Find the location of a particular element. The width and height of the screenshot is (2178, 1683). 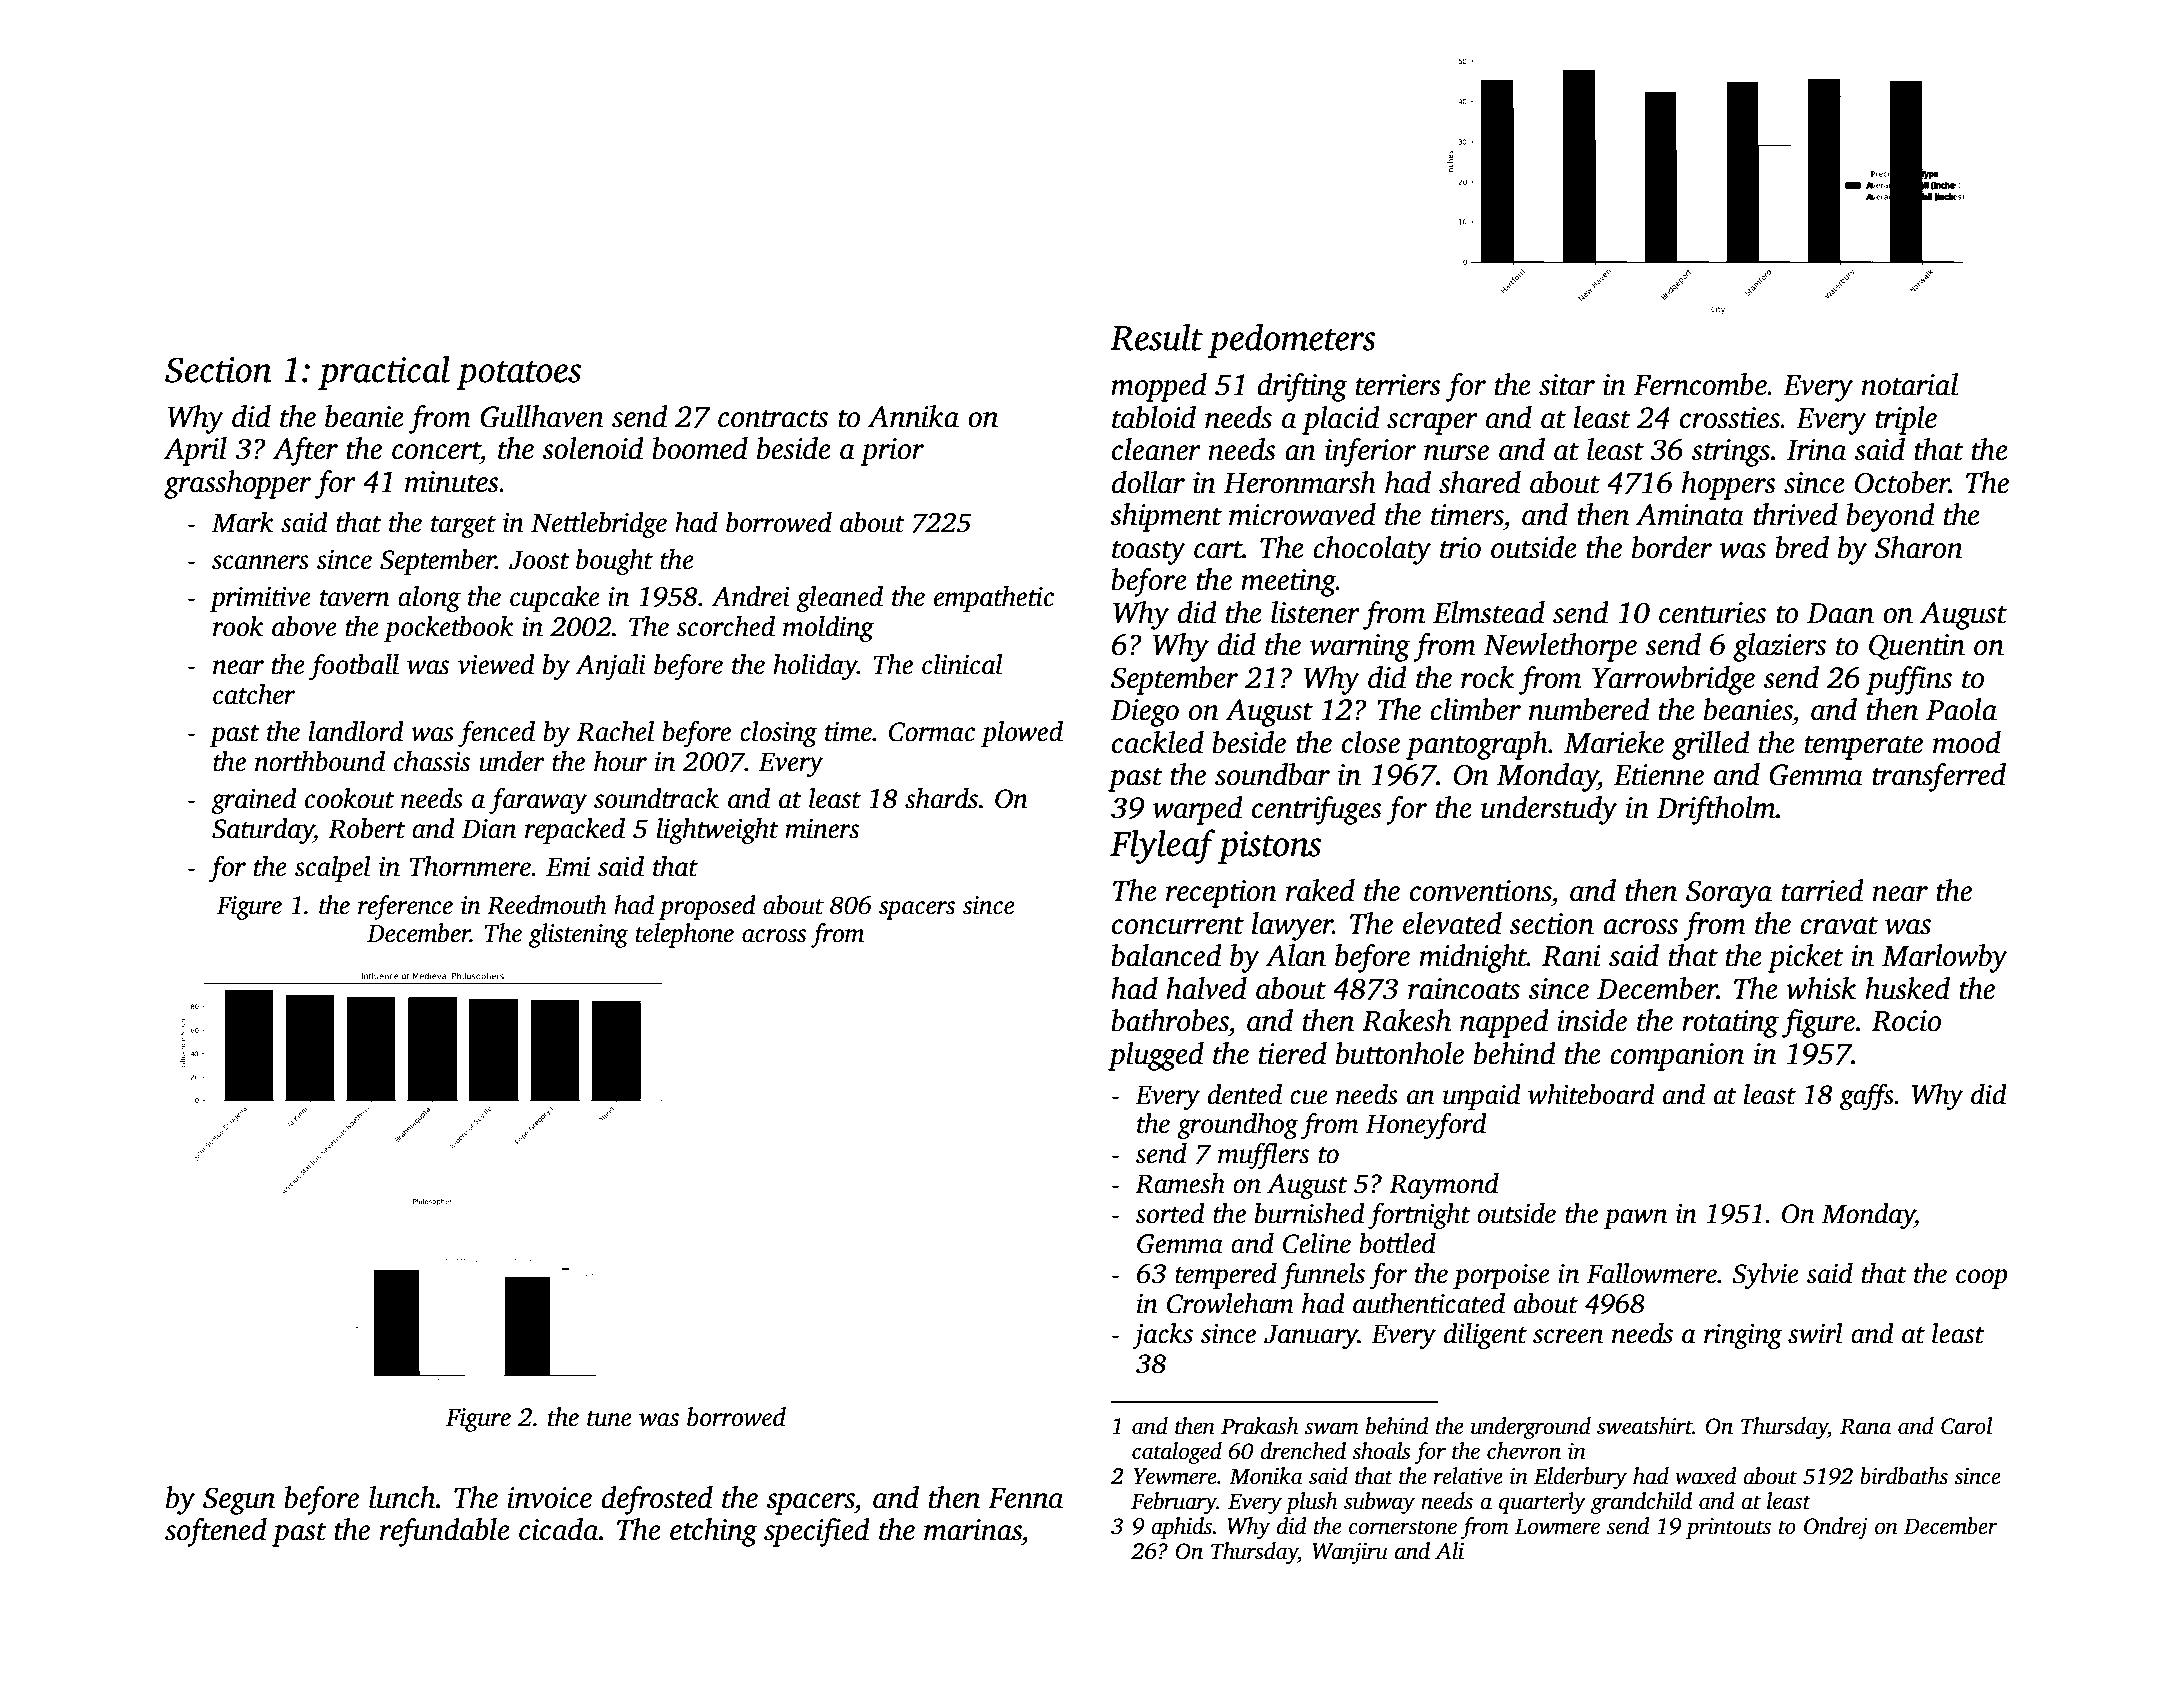

coop is located at coordinates (1982, 1279).
